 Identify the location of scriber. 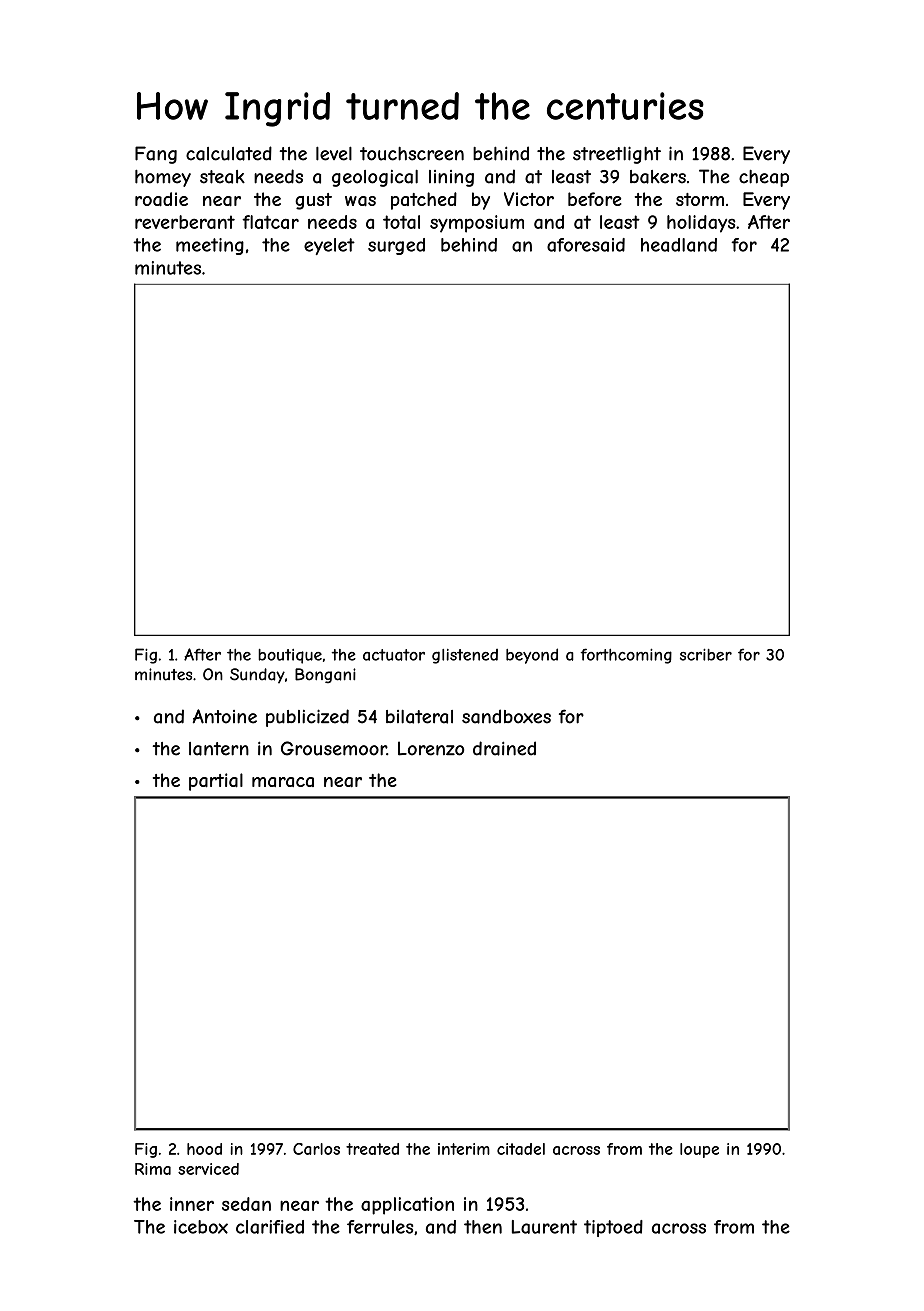
(706, 654).
